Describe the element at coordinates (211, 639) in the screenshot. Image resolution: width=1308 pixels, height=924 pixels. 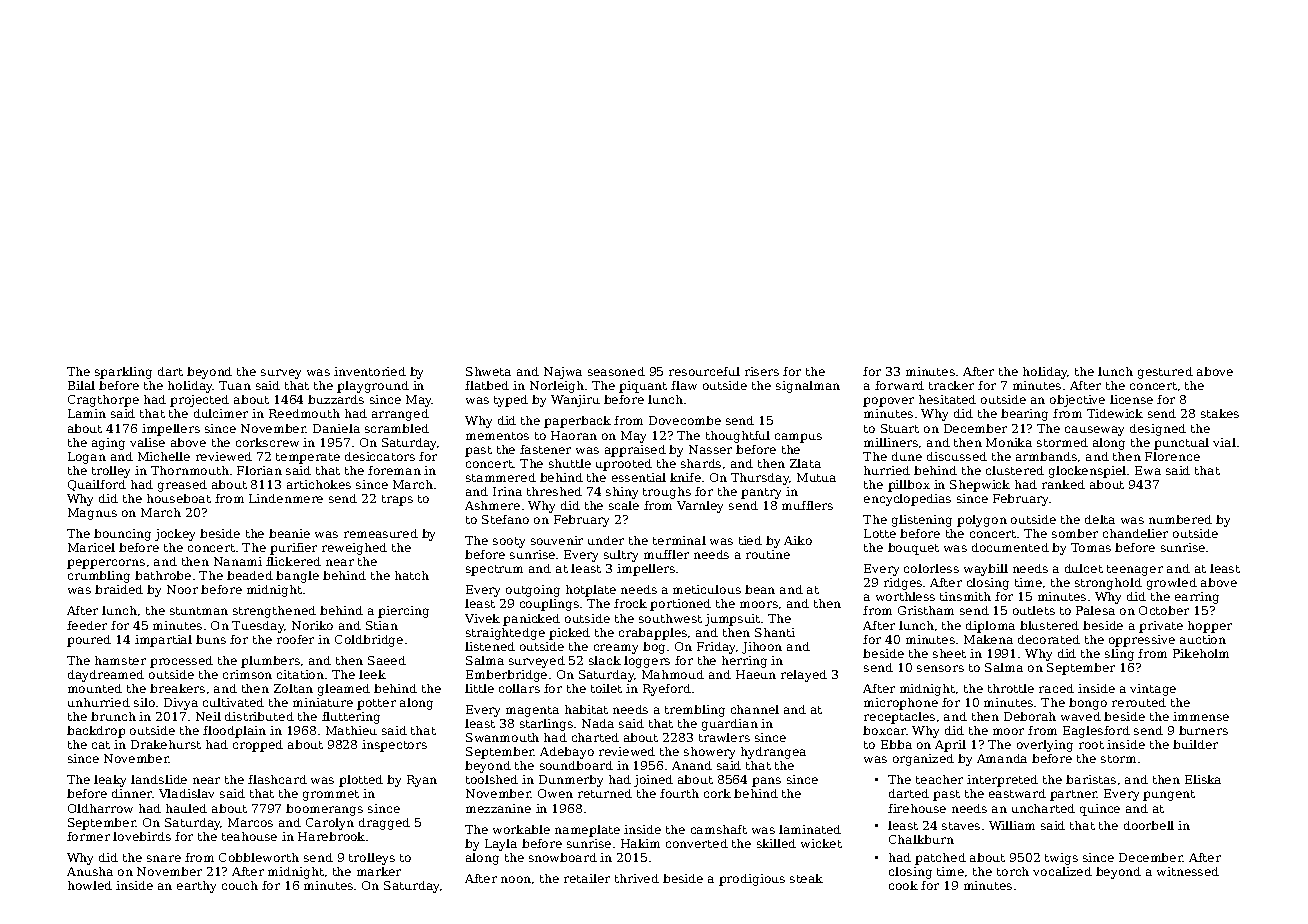
I see `buns` at that location.
